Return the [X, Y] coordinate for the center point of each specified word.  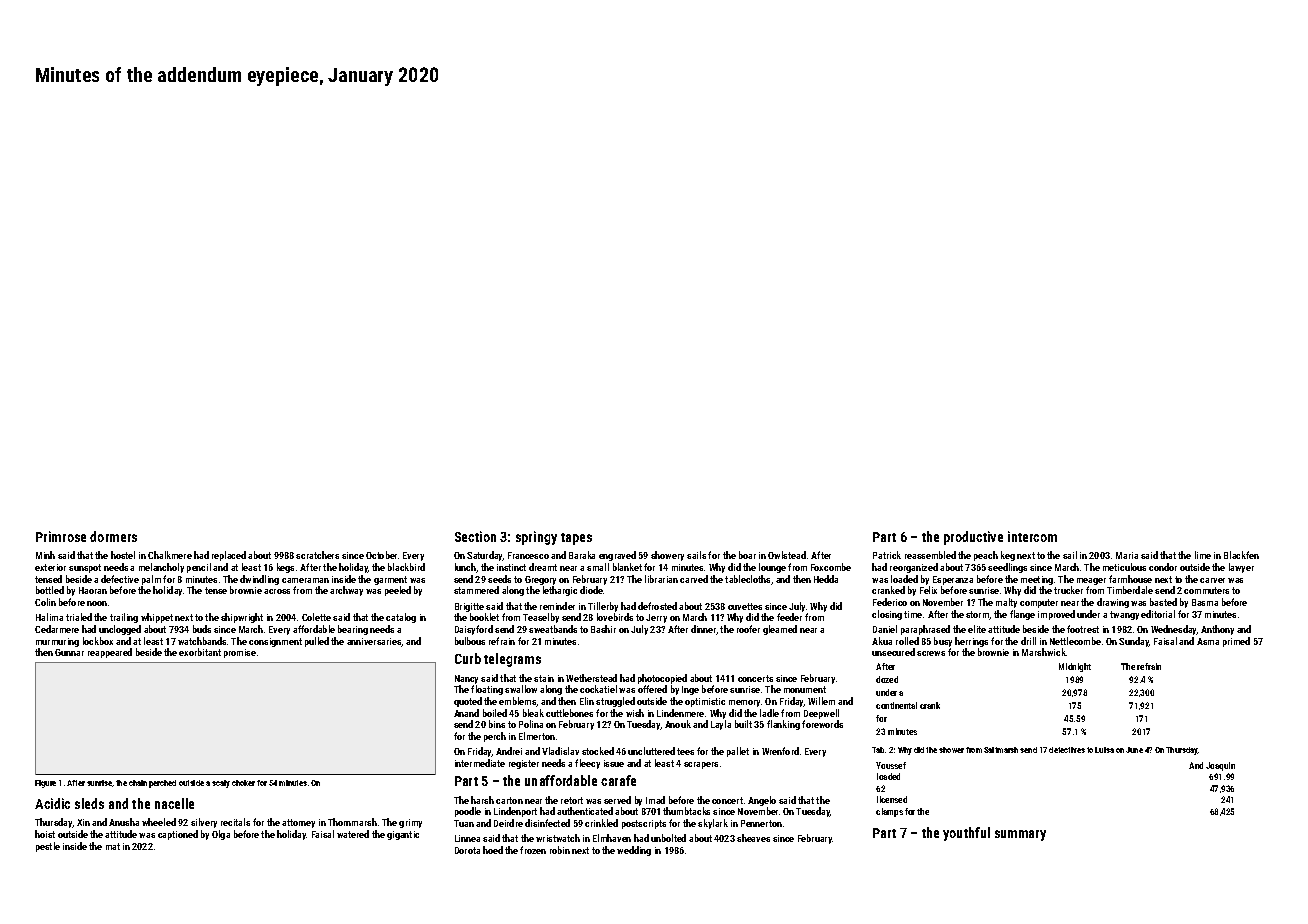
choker [243, 783]
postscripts [644, 824]
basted [1163, 602]
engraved [617, 556]
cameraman [305, 580]
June [1134, 750]
